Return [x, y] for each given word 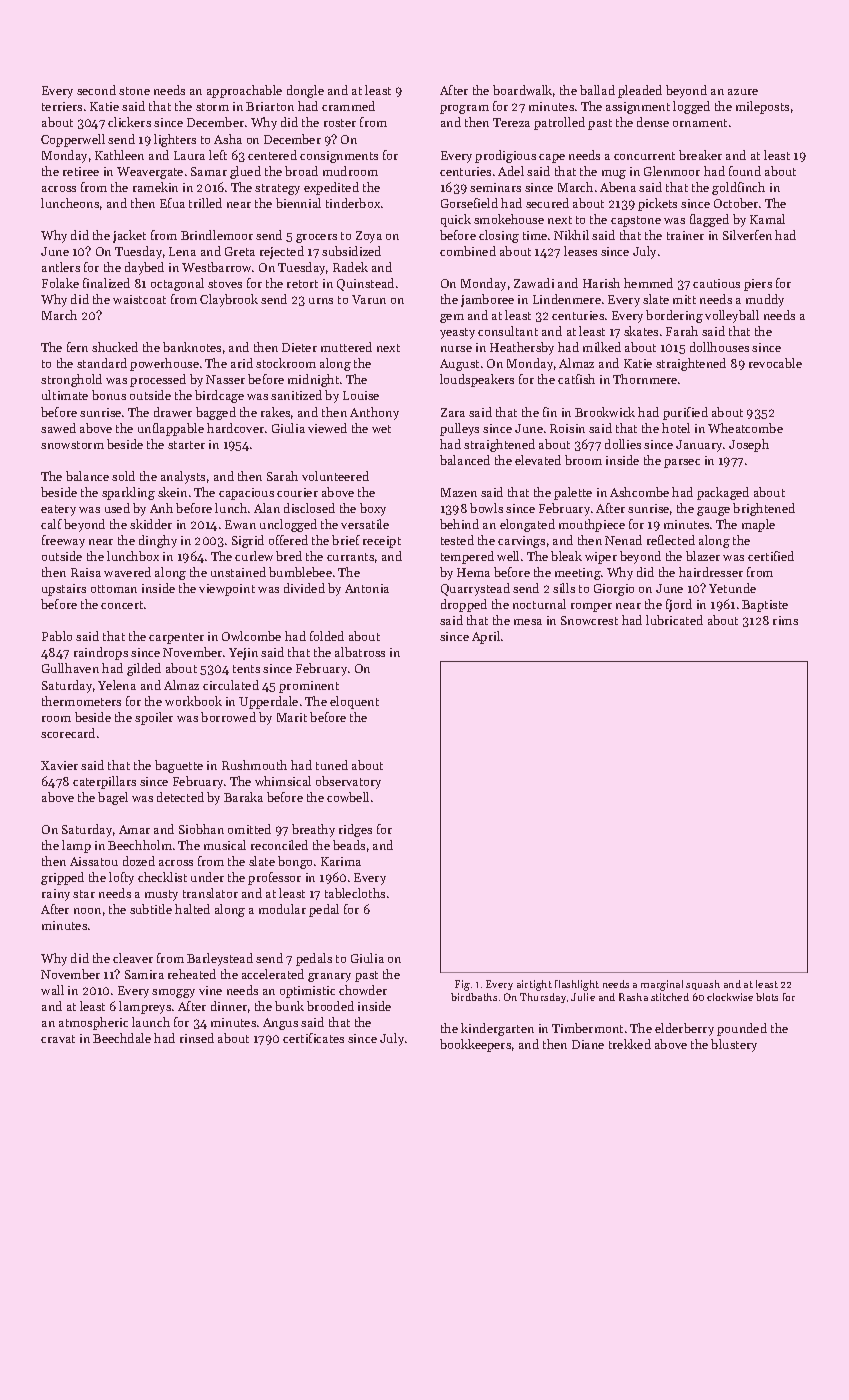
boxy [373, 509]
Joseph [749, 445]
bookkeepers [475, 1045]
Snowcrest [589, 620]
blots [767, 997]
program [464, 109]
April [486, 637]
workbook [193, 701]
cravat [58, 1039]
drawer [173, 412]
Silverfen [747, 235]
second [96, 90]
